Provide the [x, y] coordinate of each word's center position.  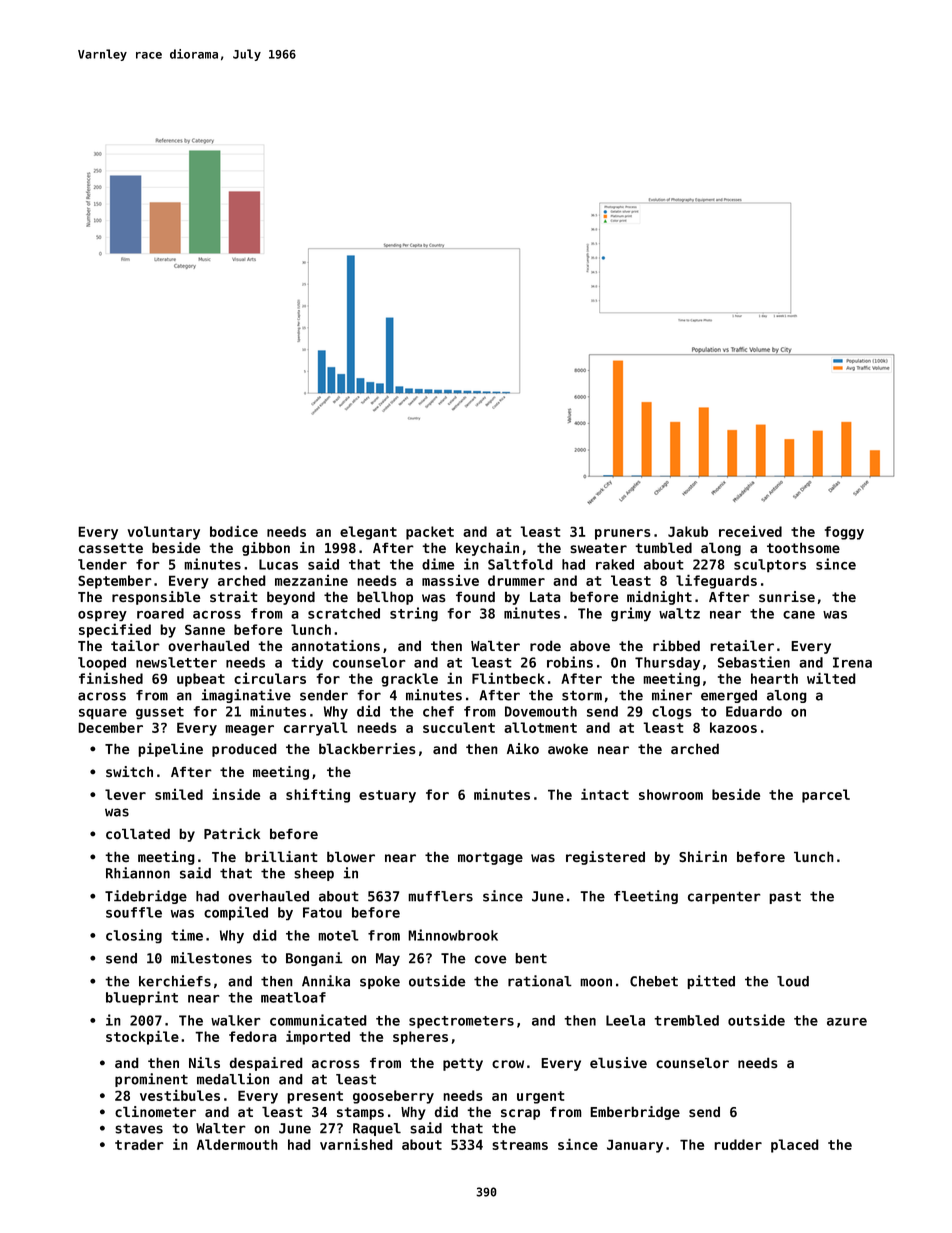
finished [111, 678]
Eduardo [754, 711]
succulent [459, 727]
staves [139, 1128]
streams [520, 1145]
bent [531, 958]
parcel [826, 796]
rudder [738, 1144]
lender [102, 564]
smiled [179, 794]
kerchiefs [175, 981]
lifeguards [716, 581]
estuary [387, 796]
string [414, 614]
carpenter [724, 897]
